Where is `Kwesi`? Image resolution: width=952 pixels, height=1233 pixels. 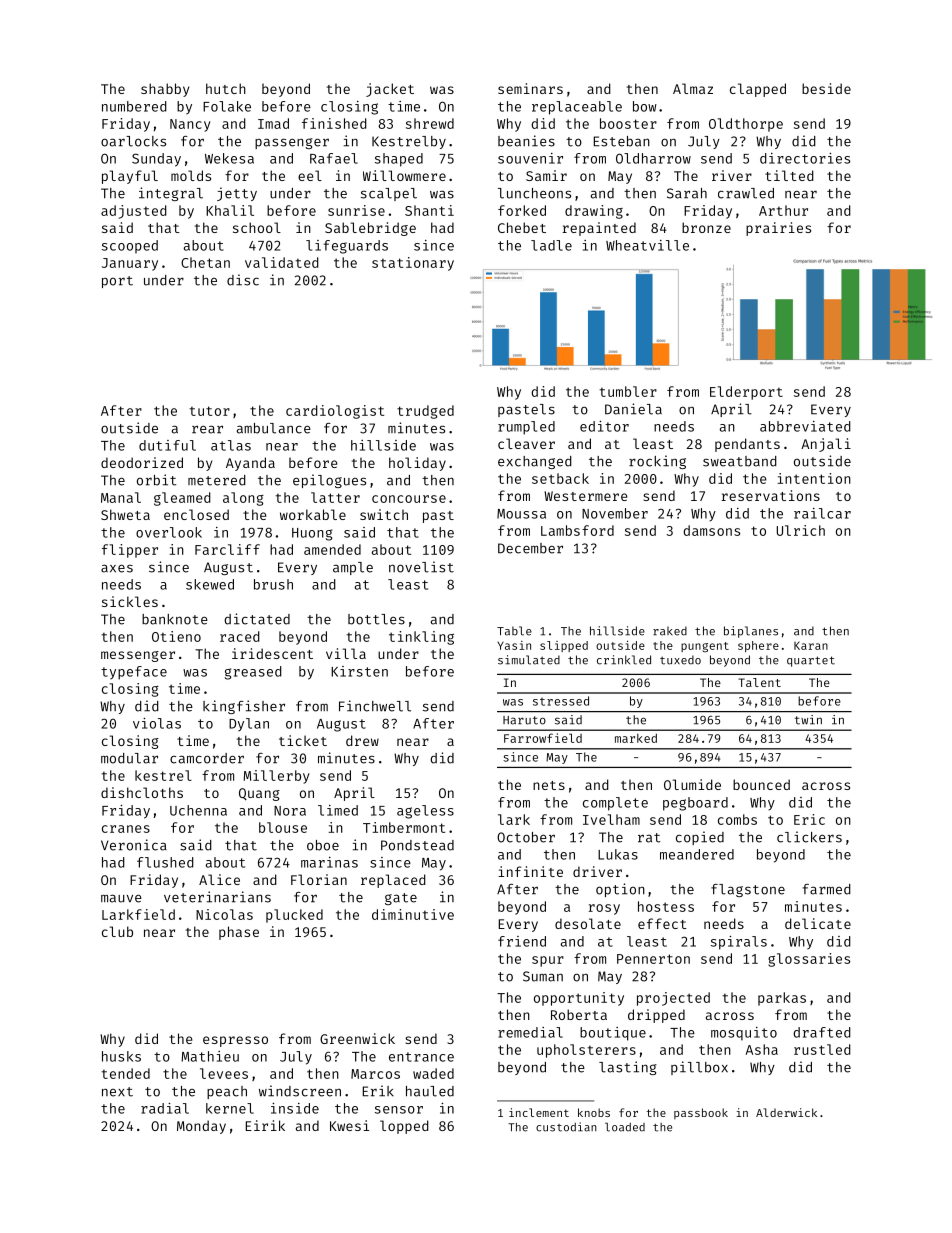
Kwesi is located at coordinates (349, 1125).
